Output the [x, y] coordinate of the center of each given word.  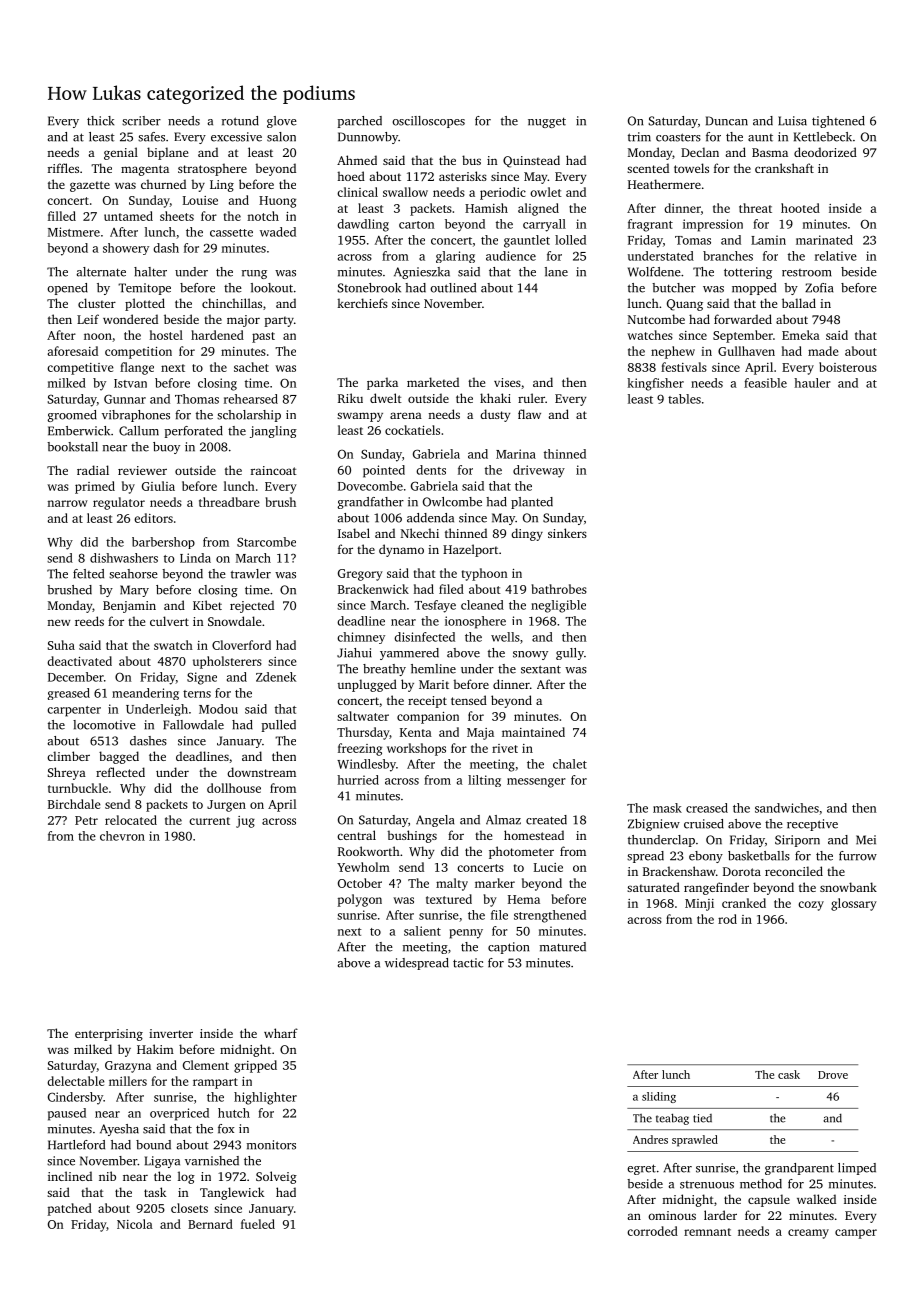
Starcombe [266, 542]
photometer [521, 852]
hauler [812, 383]
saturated [653, 887]
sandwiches [787, 808]
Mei [866, 840]
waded [278, 232]
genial [121, 153]
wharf [281, 1033]
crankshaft [784, 168]
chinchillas [232, 303]
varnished [212, 1161]
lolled [570, 240]
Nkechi [420, 533]
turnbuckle [78, 788]
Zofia [819, 288]
